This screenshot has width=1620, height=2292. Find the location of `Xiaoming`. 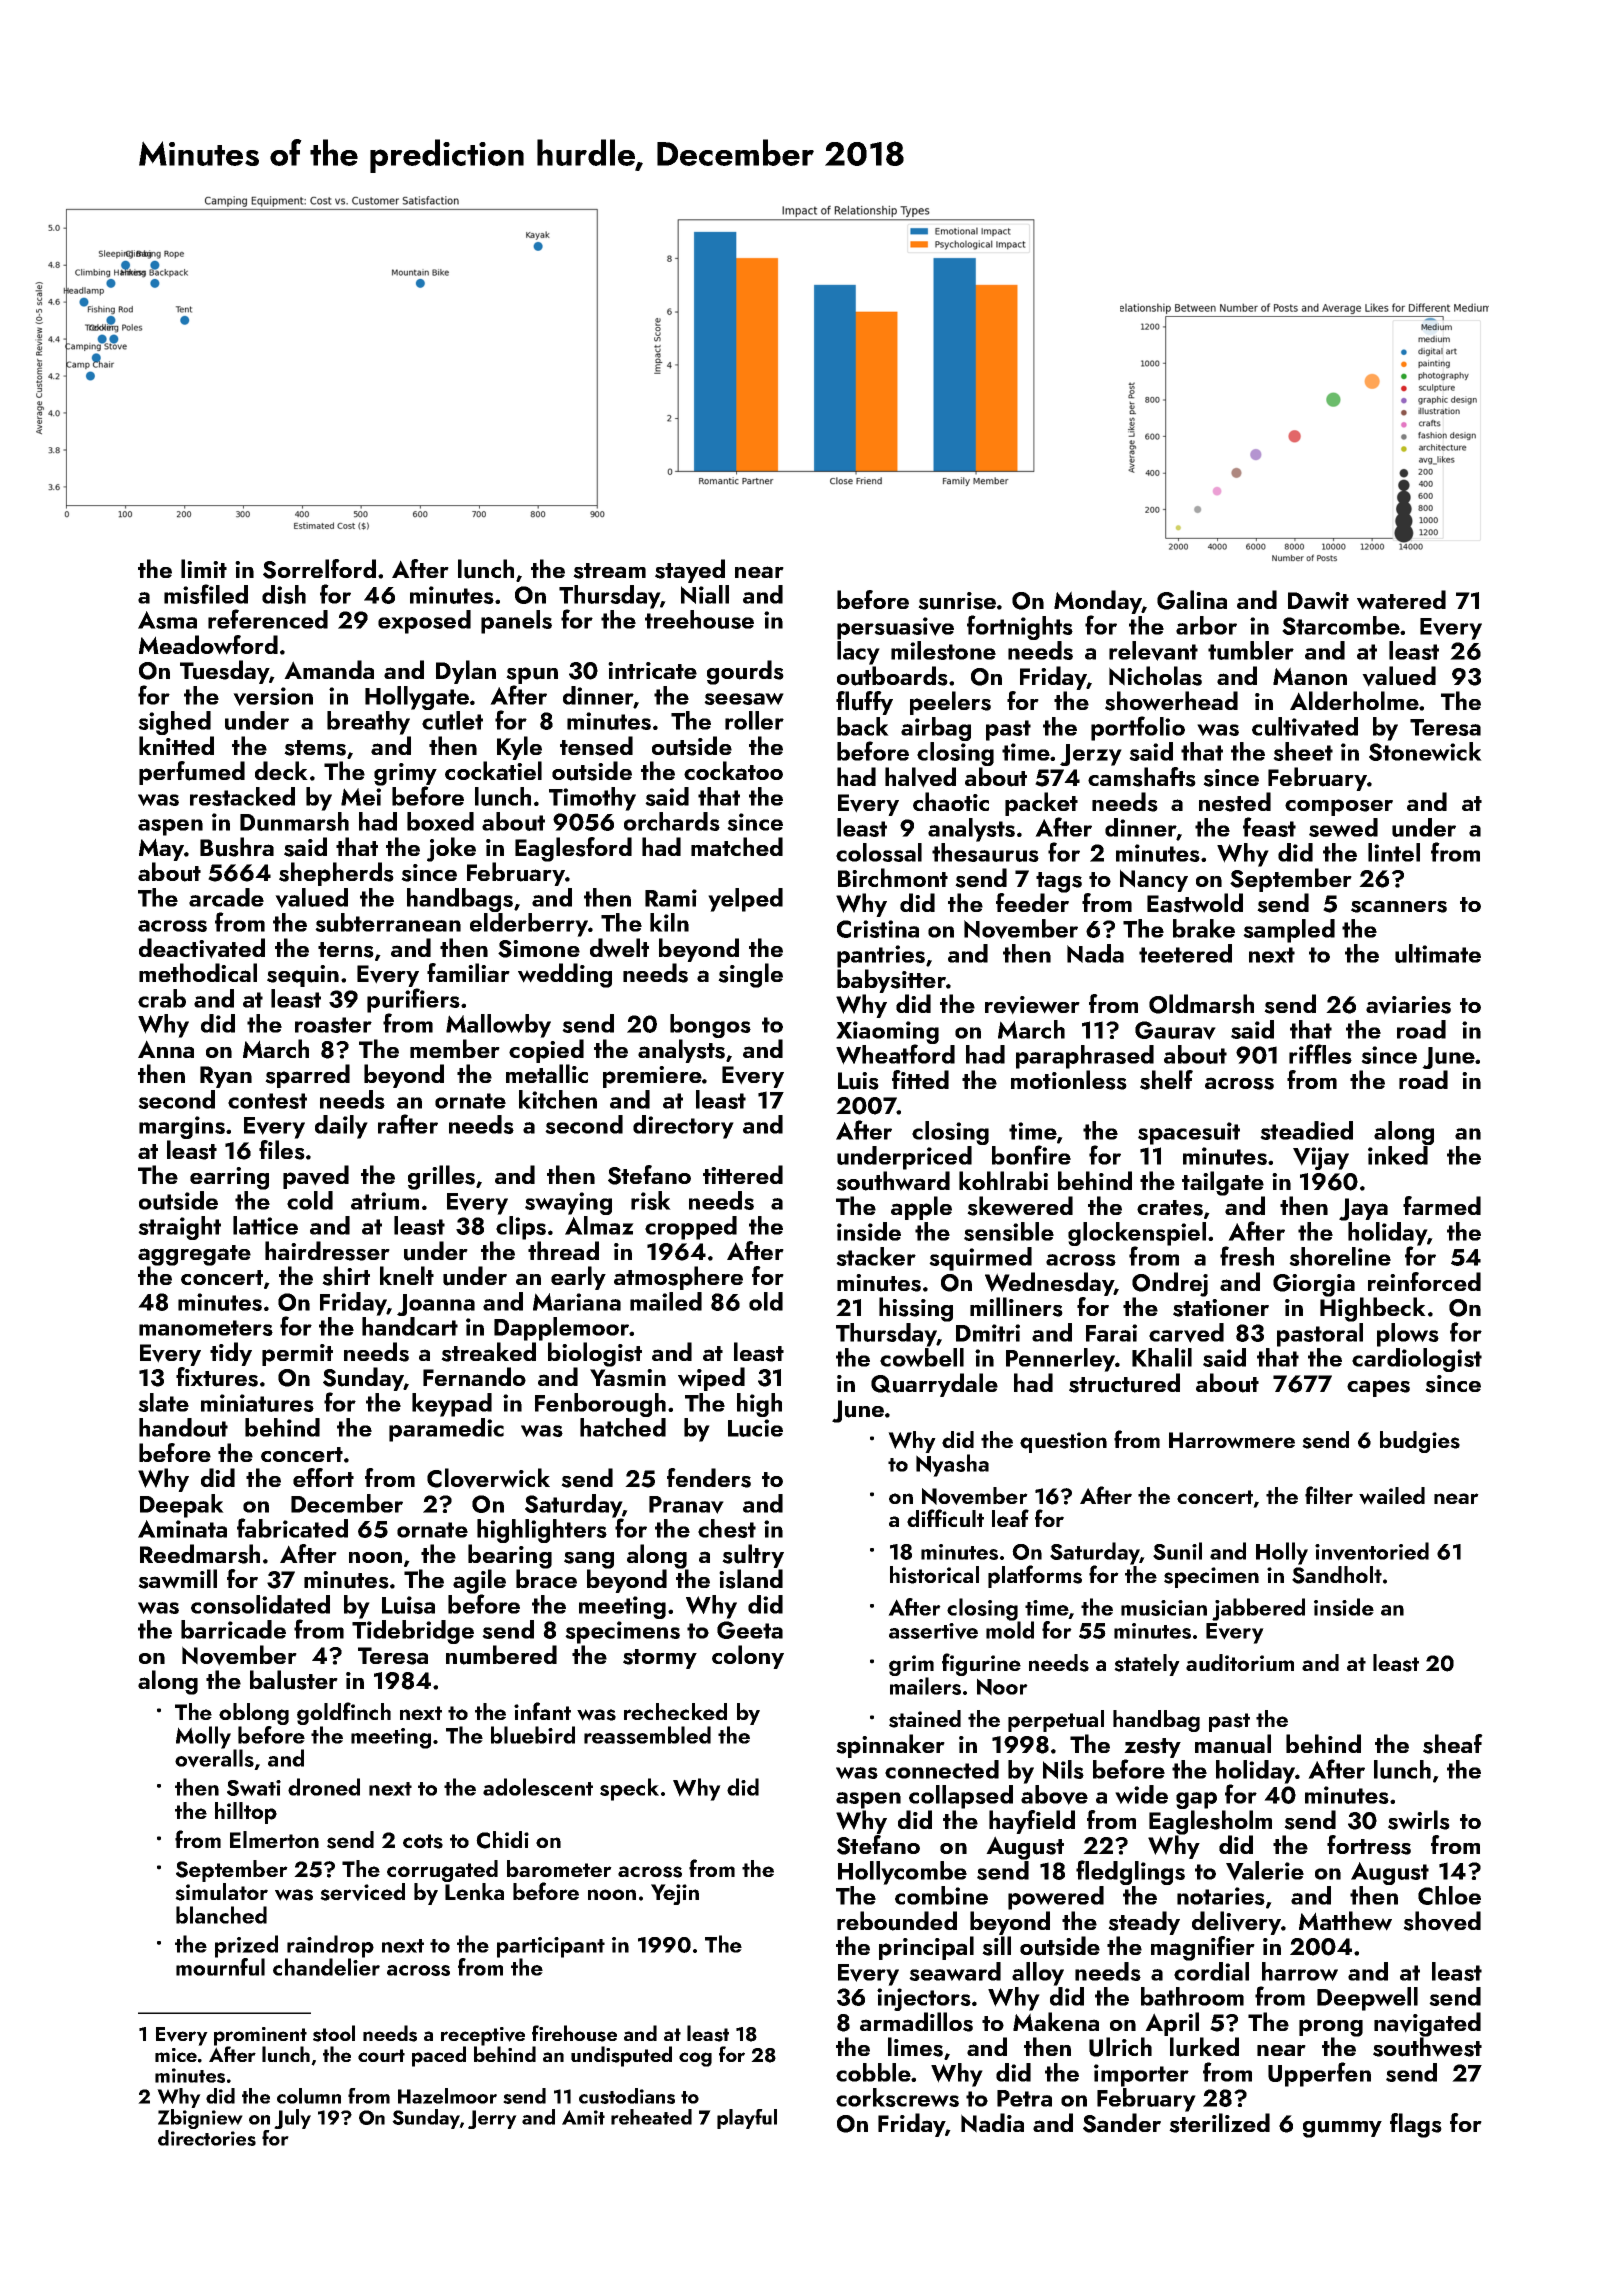

Xiaoming is located at coordinates (887, 1033).
